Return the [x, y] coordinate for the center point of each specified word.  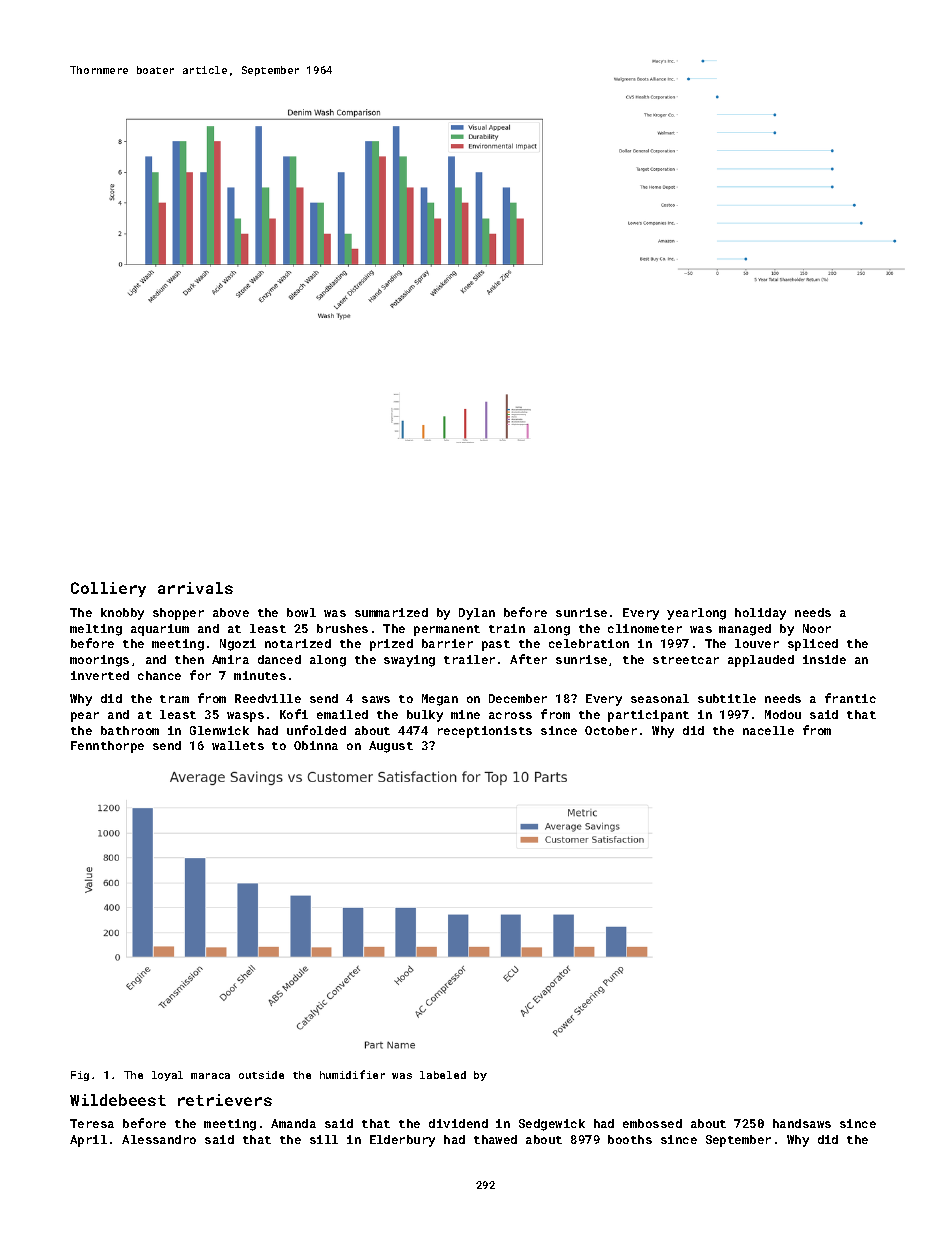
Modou [783, 714]
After [528, 659]
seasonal [660, 698]
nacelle [768, 730]
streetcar [686, 660]
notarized [298, 643]
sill [324, 1139]
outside [261, 1075]
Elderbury [402, 1141]
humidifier [352, 1074]
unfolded [316, 730]
